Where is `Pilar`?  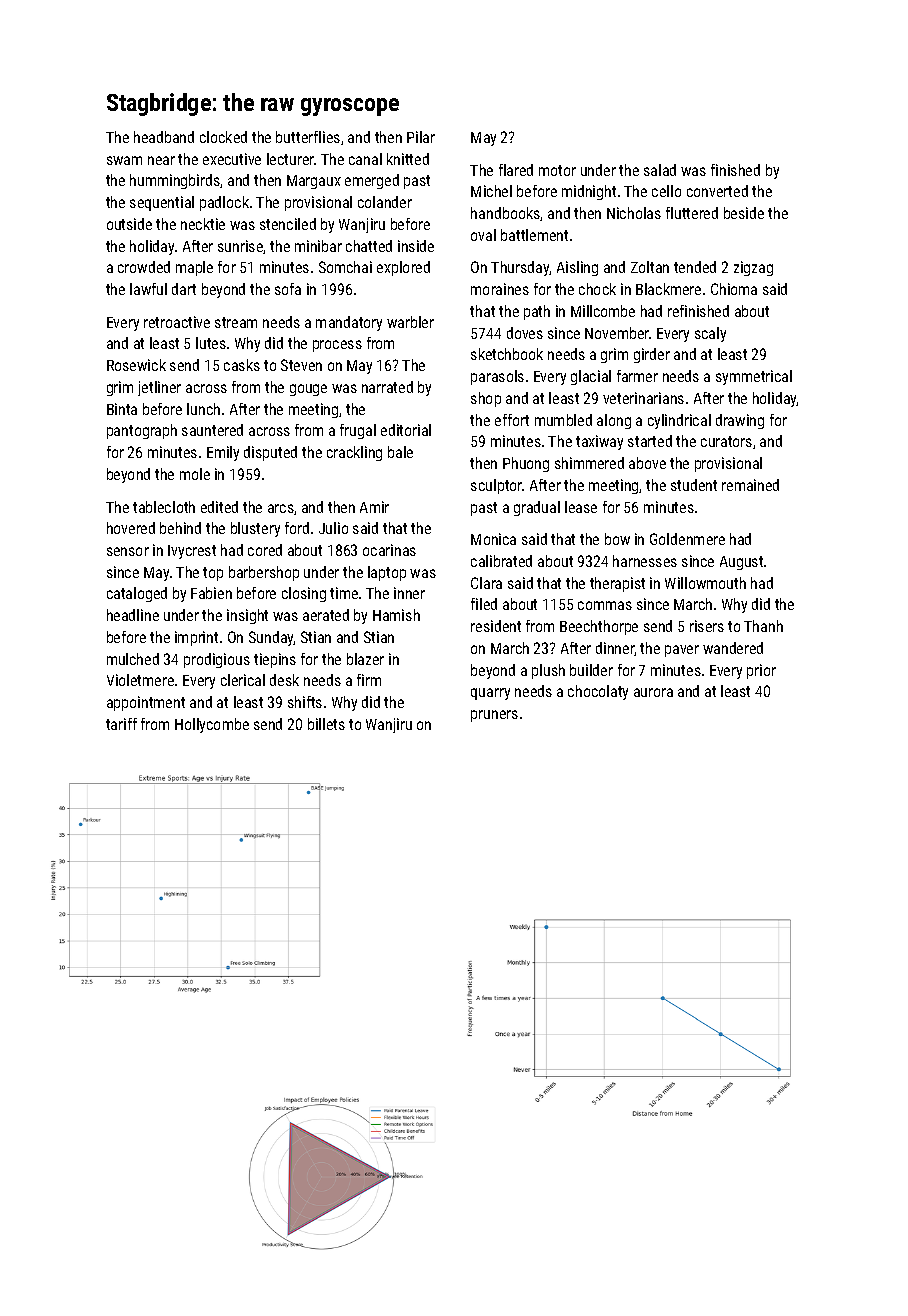 Pilar is located at coordinates (421, 137).
